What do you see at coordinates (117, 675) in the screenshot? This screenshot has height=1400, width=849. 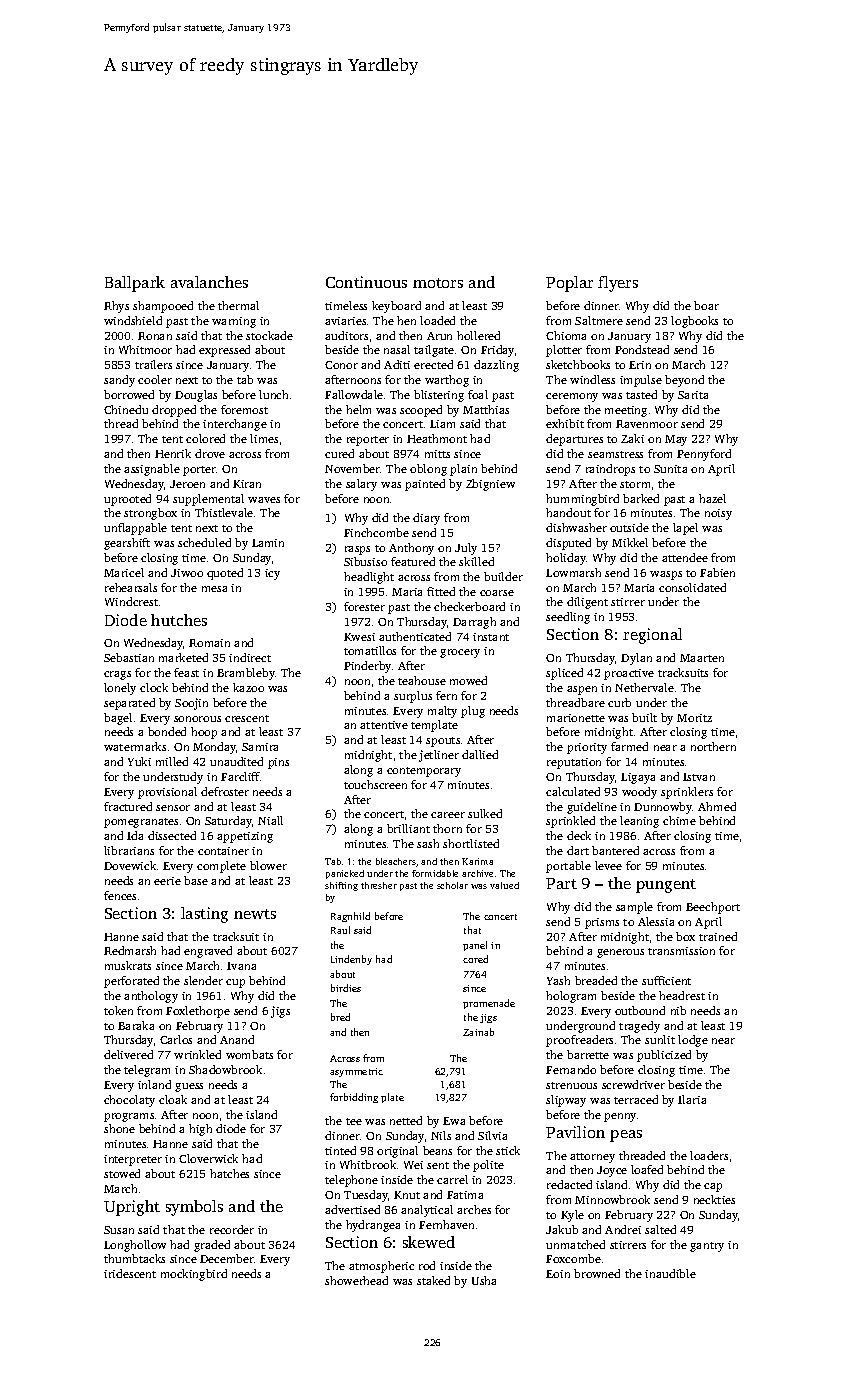 I see `crags` at bounding box center [117, 675].
